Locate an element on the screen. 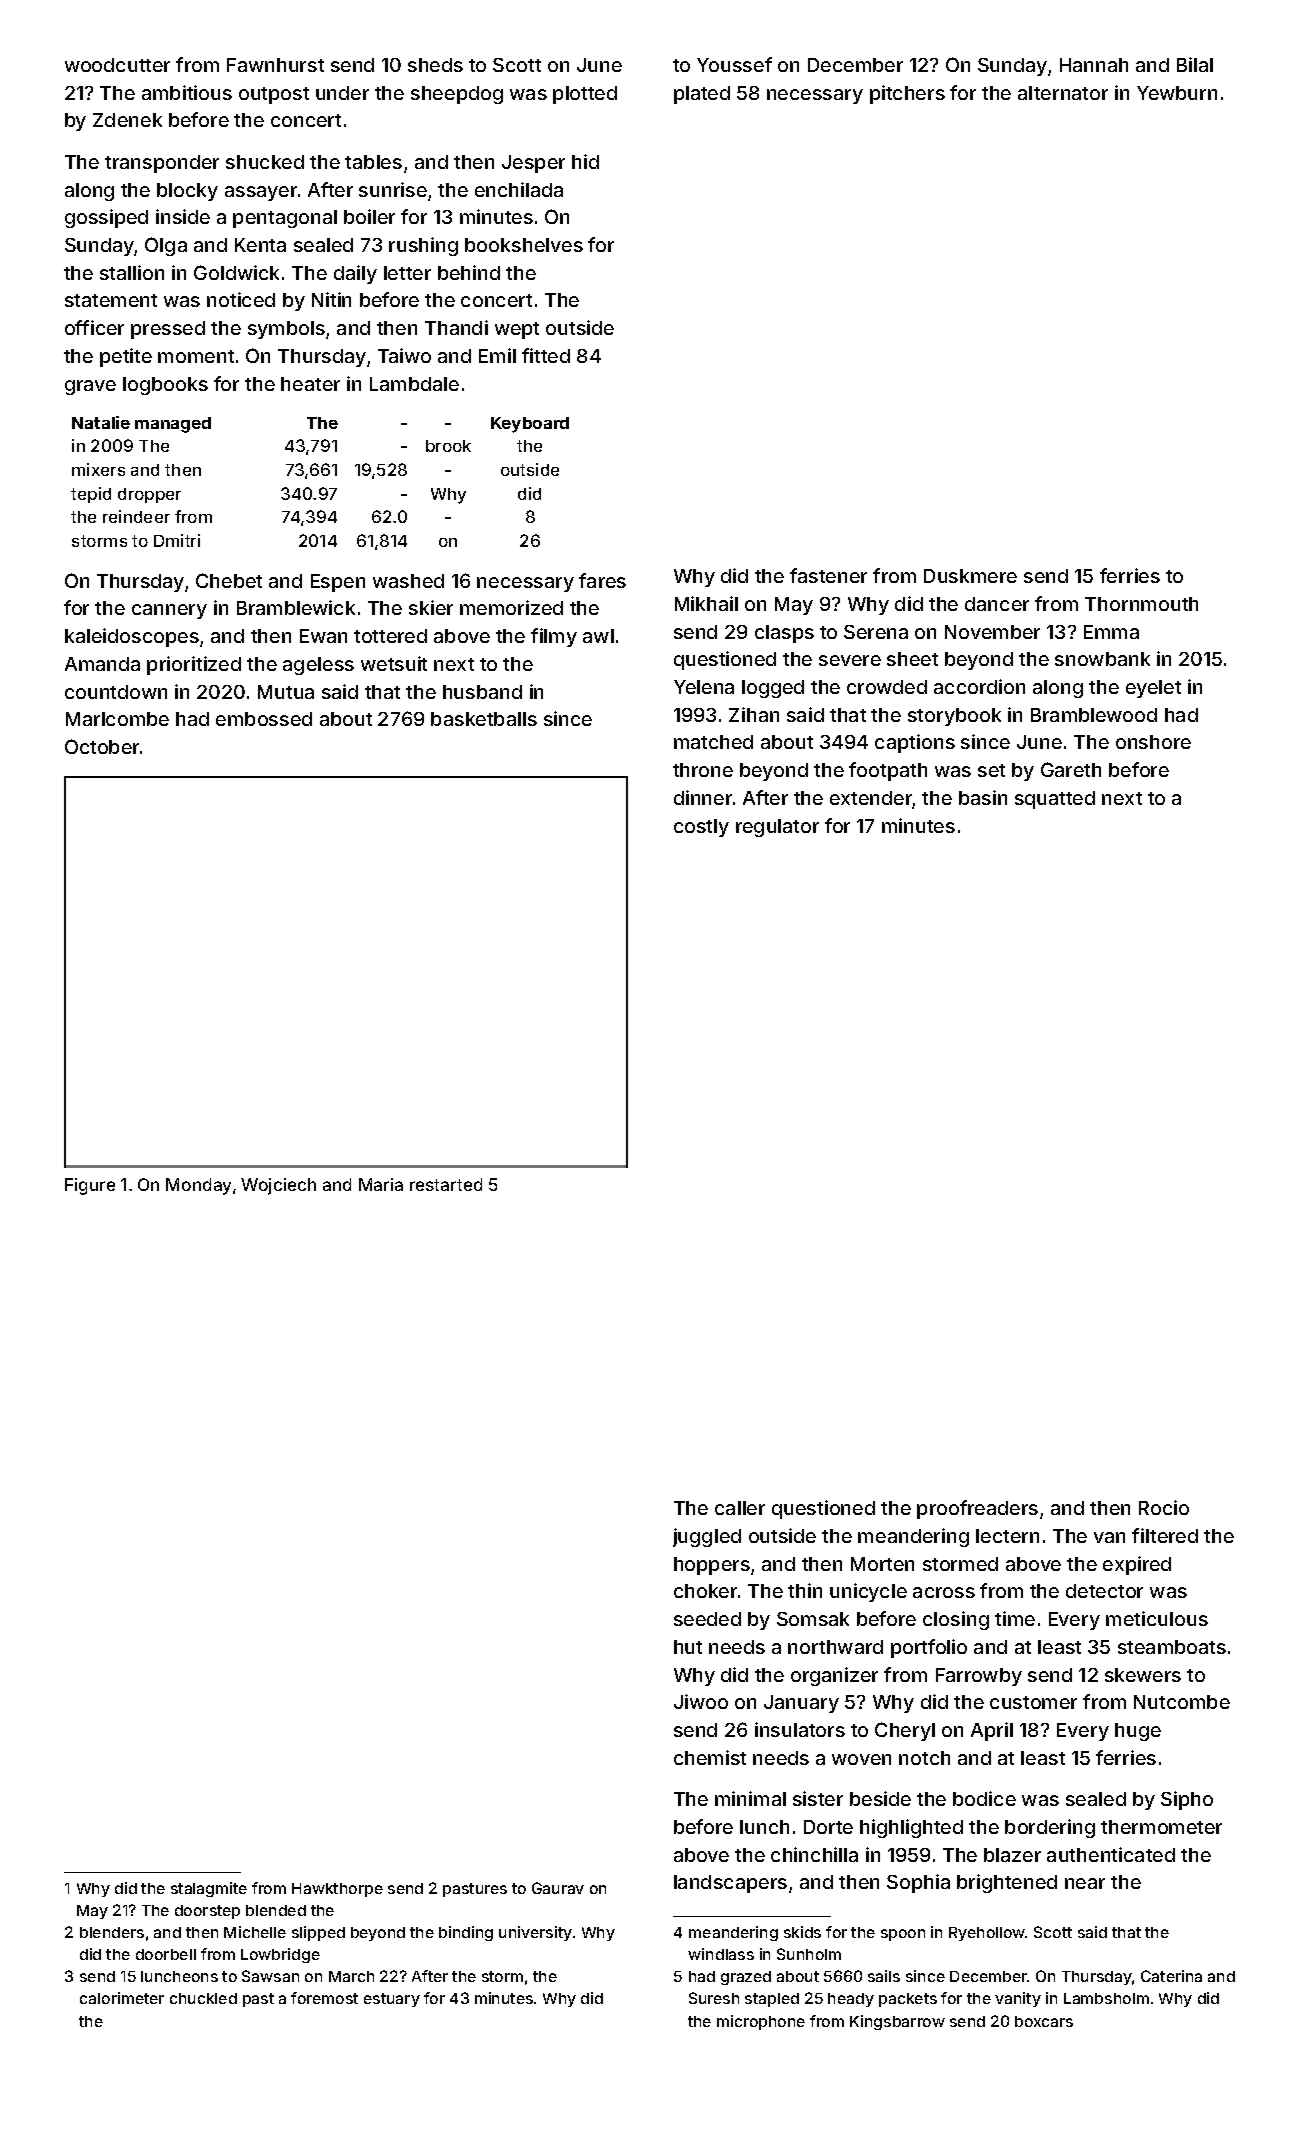 The height and width of the screenshot is (2142, 1301). Youssef is located at coordinates (734, 64).
